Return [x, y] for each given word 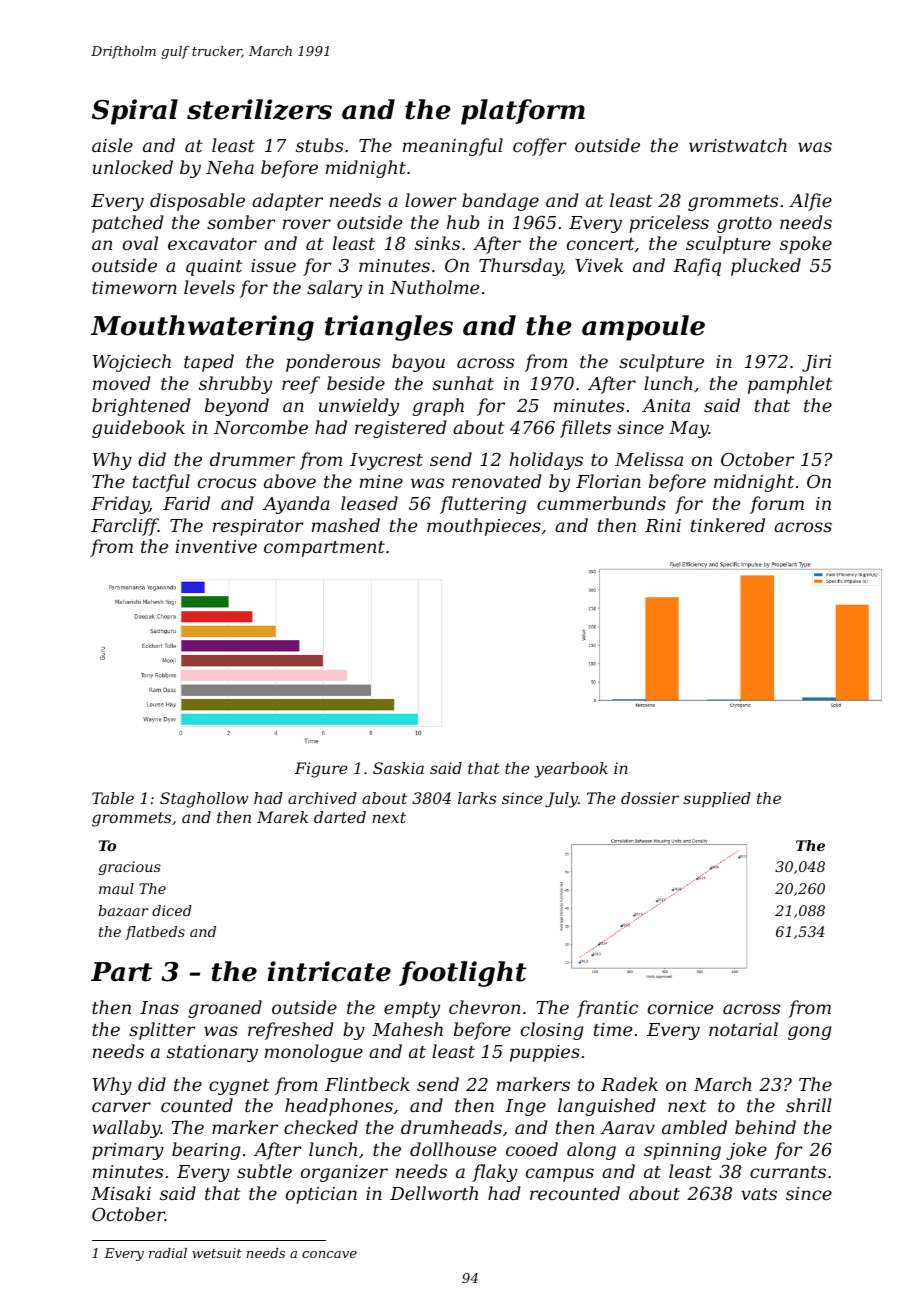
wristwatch [738, 145]
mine [381, 481]
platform [523, 112]
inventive [216, 546]
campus [560, 1175]
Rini [663, 525]
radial [168, 1253]
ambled [694, 1127]
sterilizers [259, 109]
